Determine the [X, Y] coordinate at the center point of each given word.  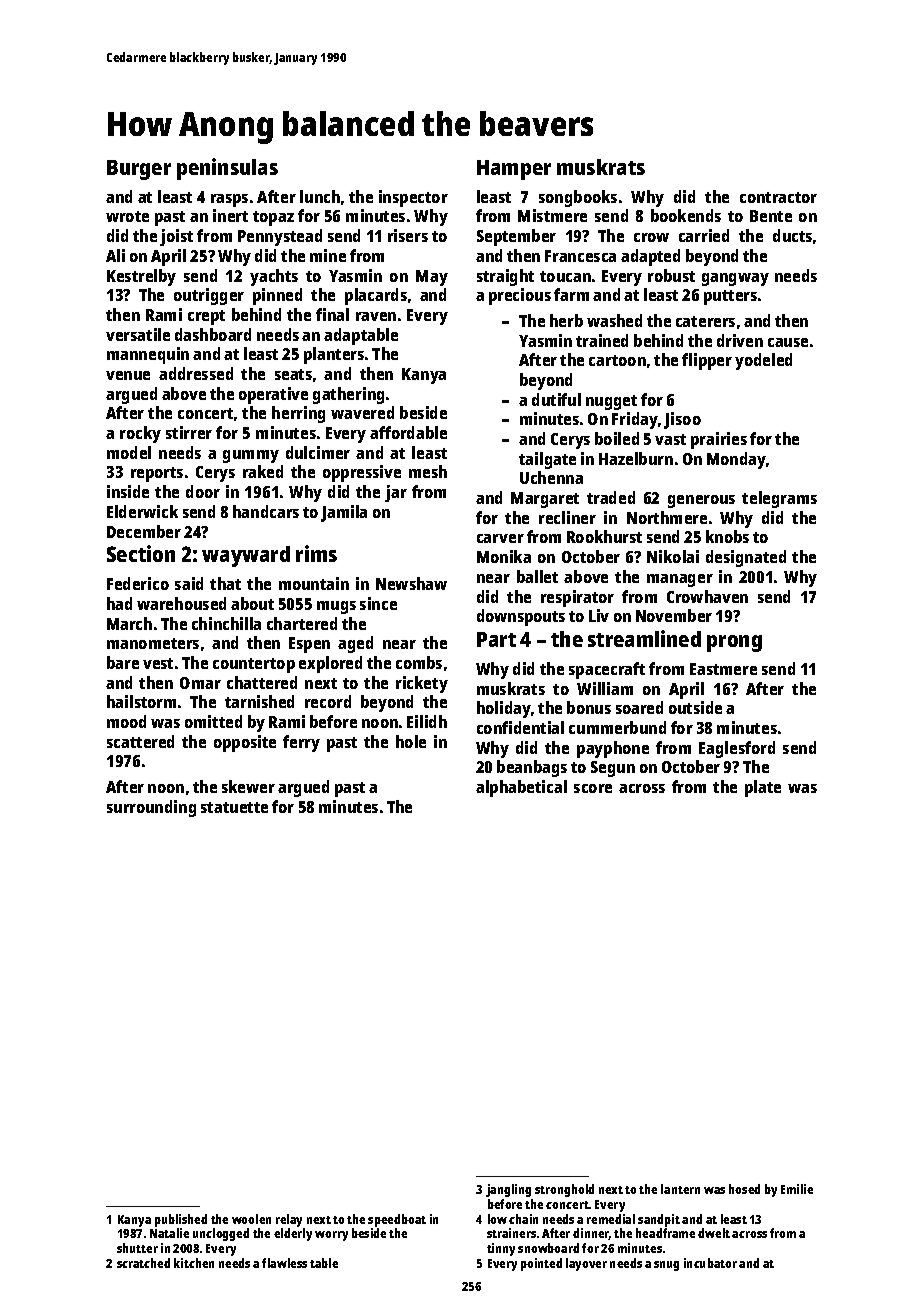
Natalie [169, 1233]
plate [763, 788]
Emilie [797, 1189]
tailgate [547, 460]
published [181, 1220]
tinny [501, 1249]
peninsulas [227, 169]
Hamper [514, 170]
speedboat [397, 1220]
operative [273, 395]
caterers [705, 321]
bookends [686, 215]
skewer [248, 786]
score [593, 788]
